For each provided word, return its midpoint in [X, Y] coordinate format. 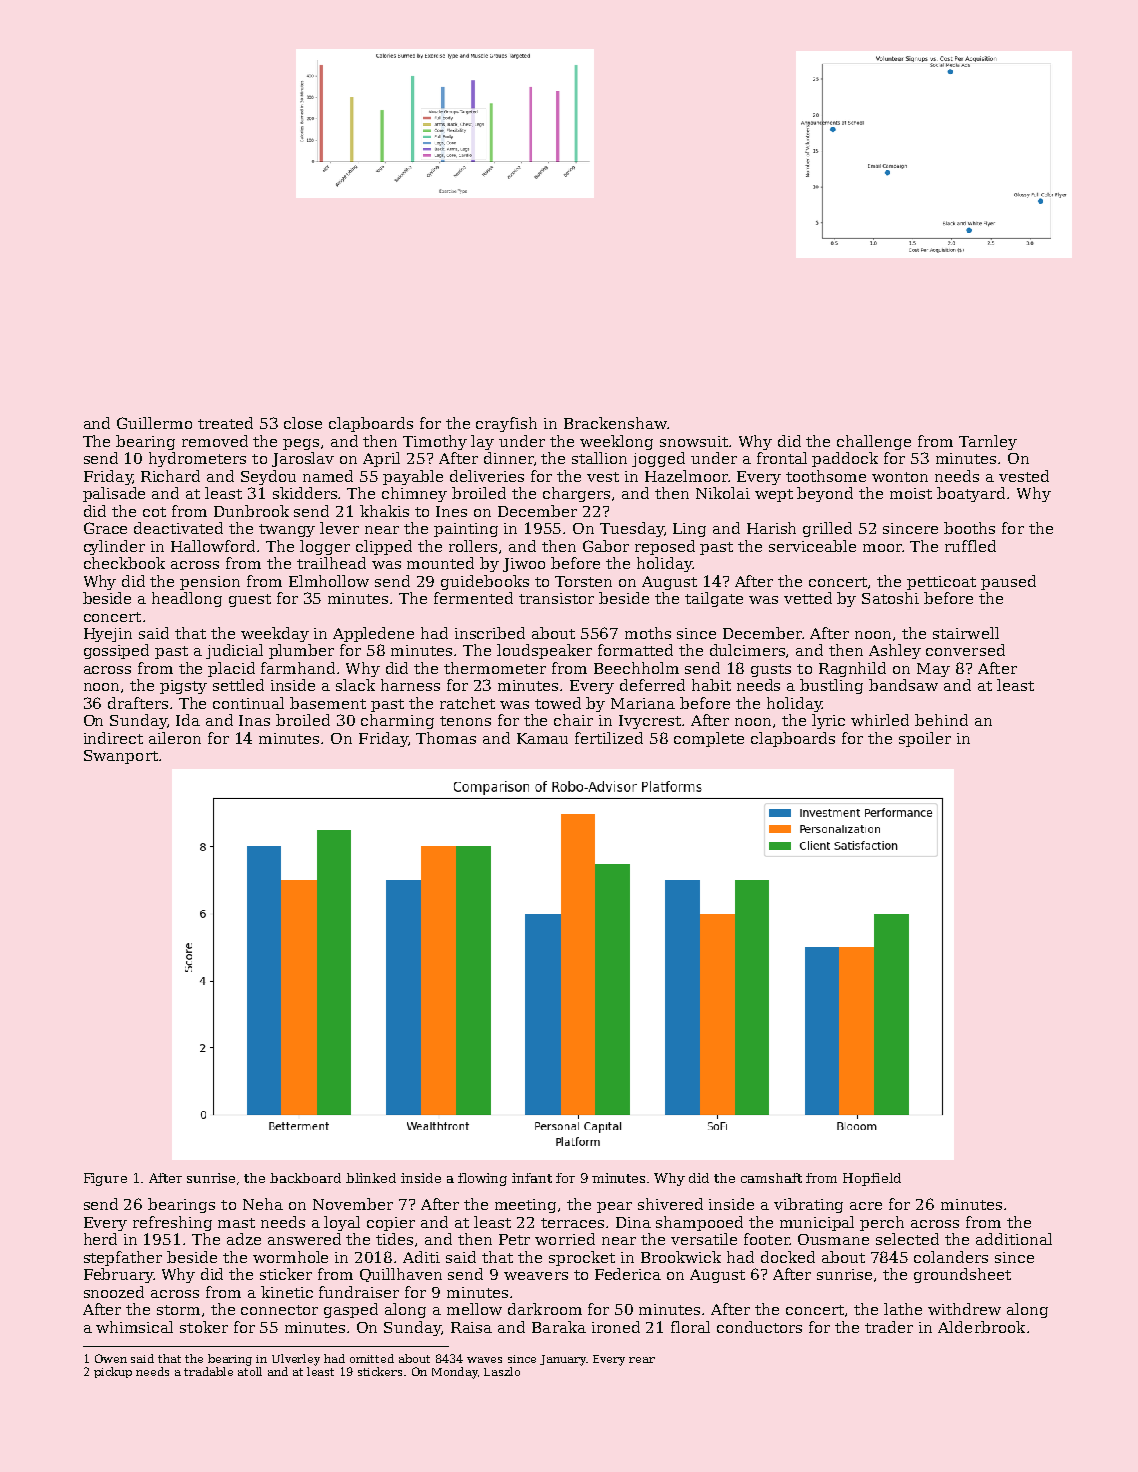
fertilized [609, 738]
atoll [250, 1371]
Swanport [121, 757]
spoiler [925, 739]
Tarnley [988, 442]
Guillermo [154, 423]
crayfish [506, 424]
